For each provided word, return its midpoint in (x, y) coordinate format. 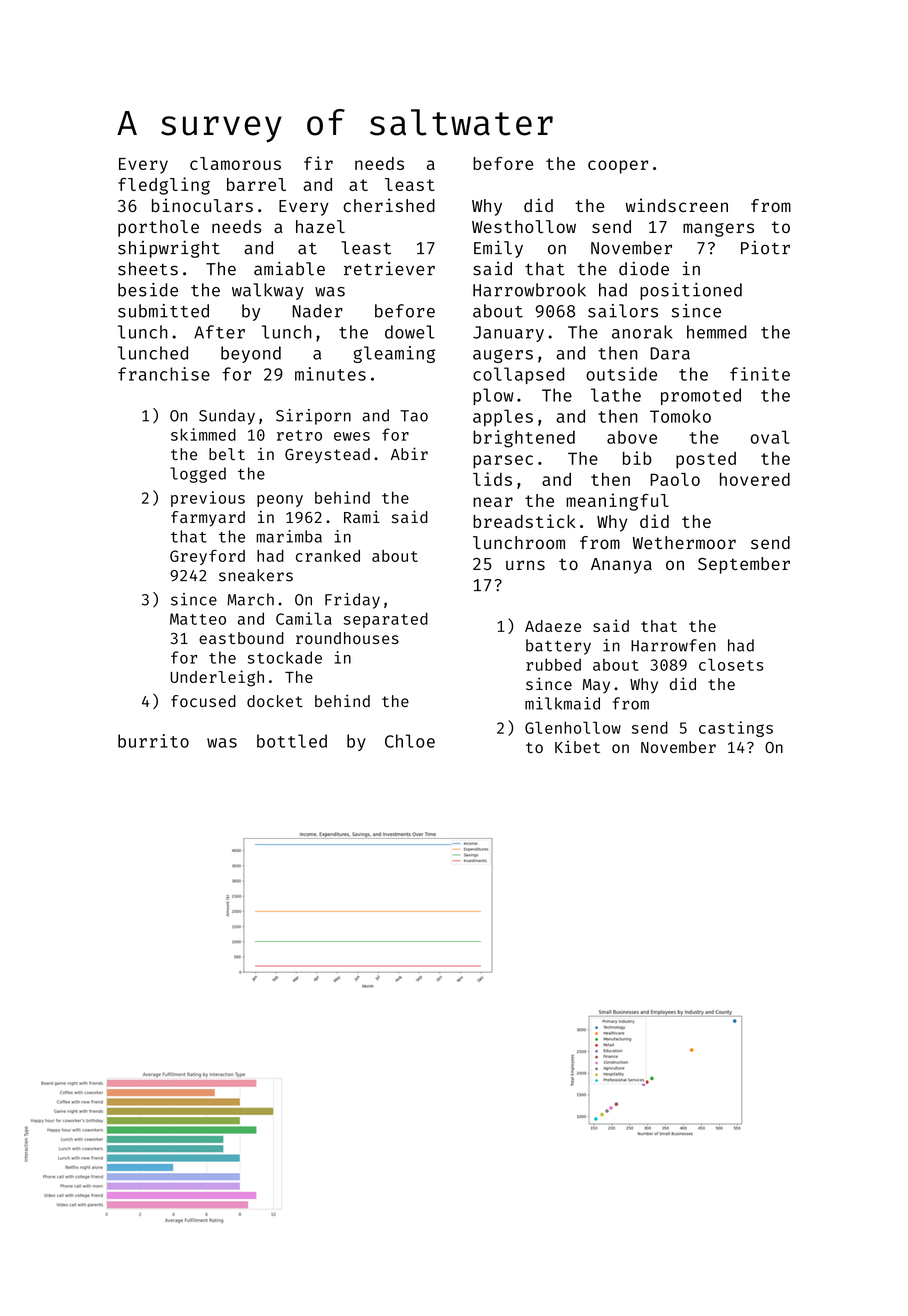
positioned (691, 291)
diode (644, 268)
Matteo (198, 619)
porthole (158, 228)
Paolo (675, 479)
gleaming (394, 354)
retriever (389, 269)
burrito (153, 741)
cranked (328, 556)
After (219, 332)
